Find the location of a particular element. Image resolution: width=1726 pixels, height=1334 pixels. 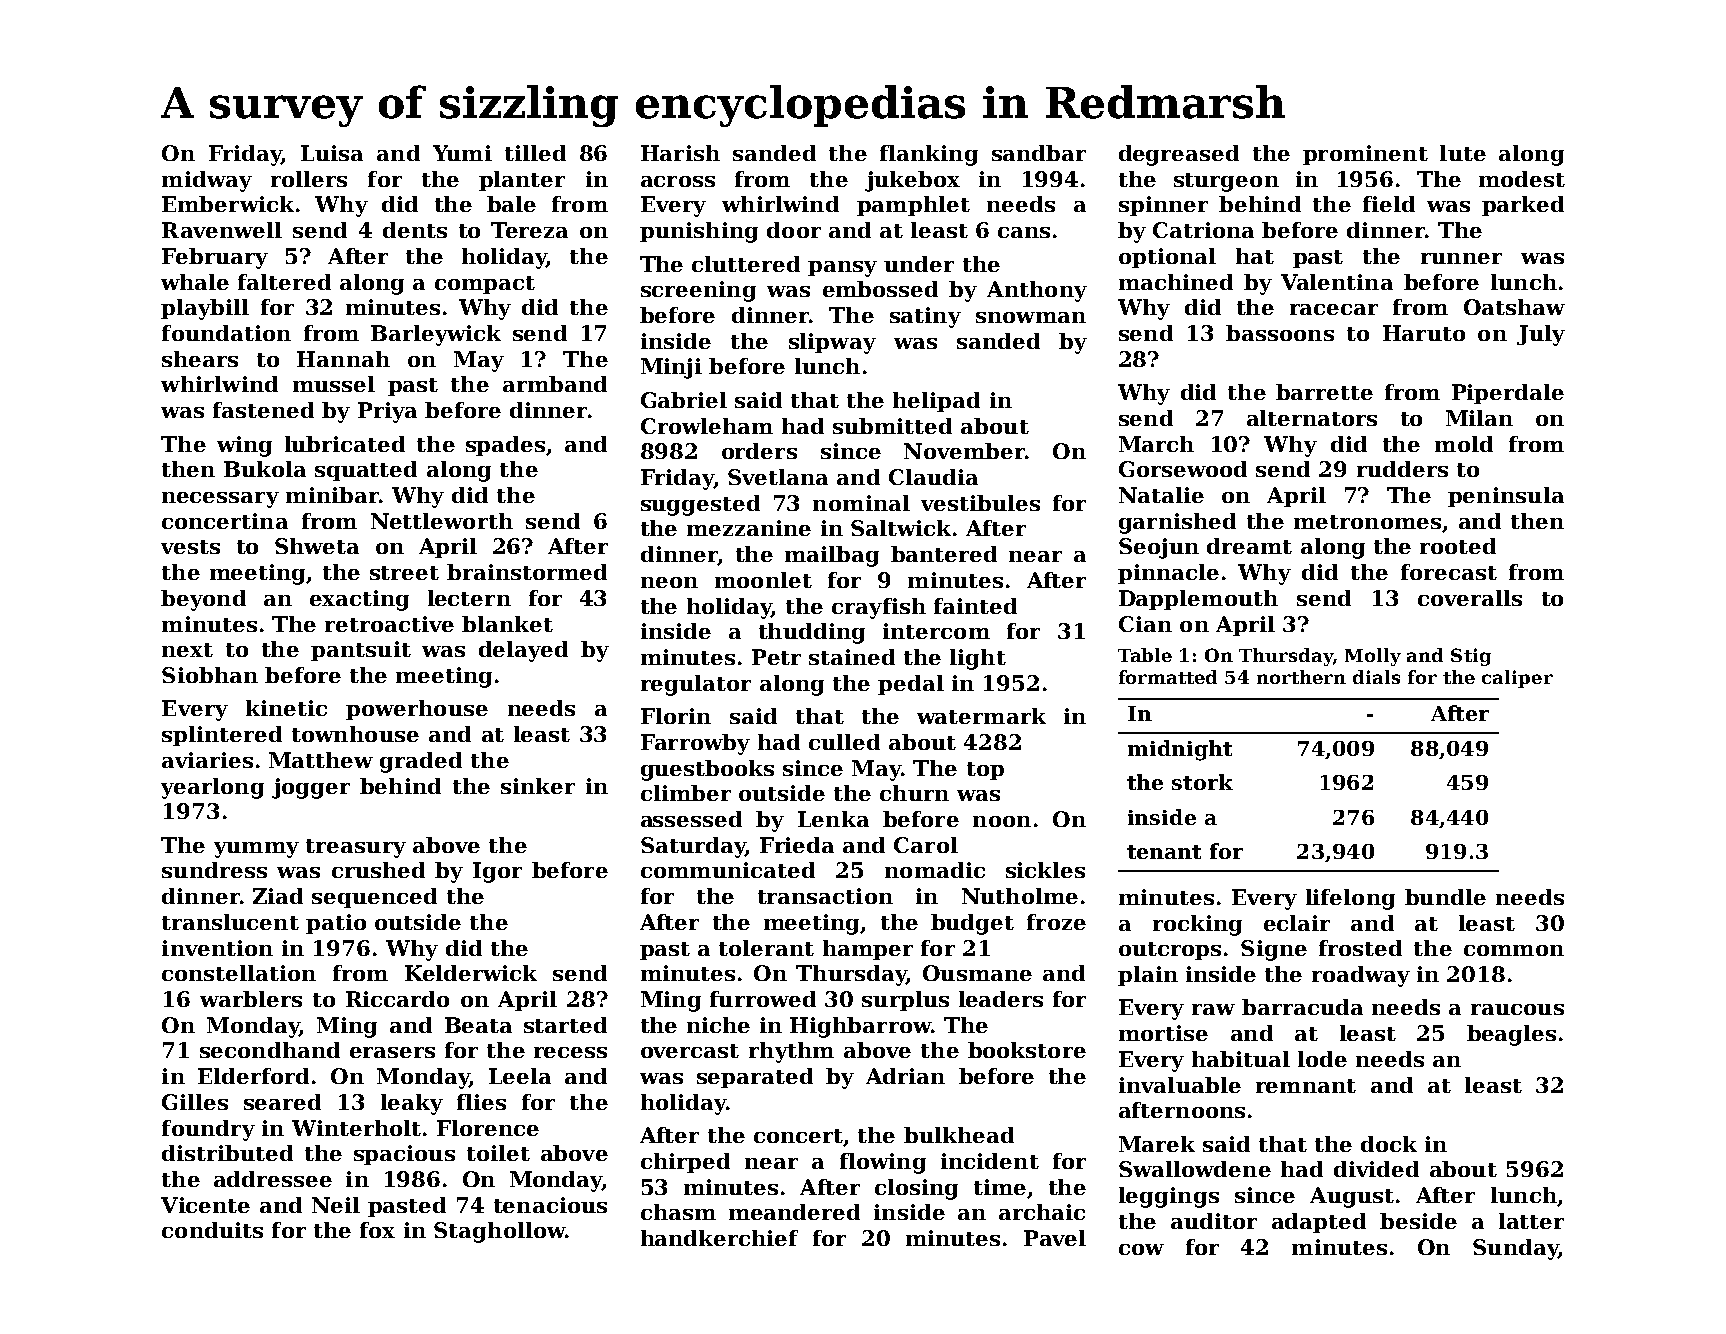

coveralls is located at coordinates (1470, 598).
